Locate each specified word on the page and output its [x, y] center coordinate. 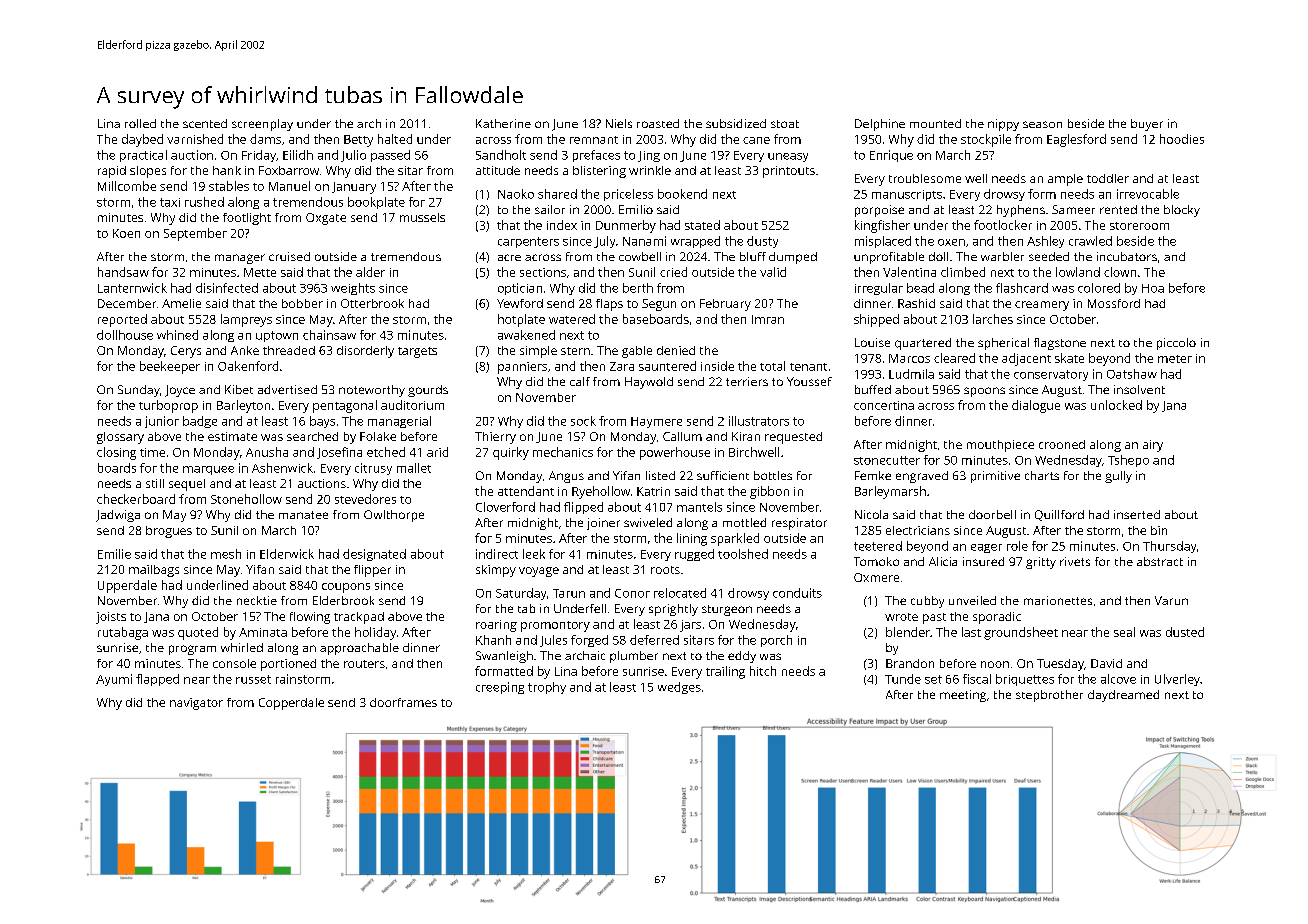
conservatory [1051, 375]
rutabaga [123, 633]
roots [665, 570]
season [1042, 124]
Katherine [503, 123]
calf [580, 381]
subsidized [736, 123]
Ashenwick [282, 468]
